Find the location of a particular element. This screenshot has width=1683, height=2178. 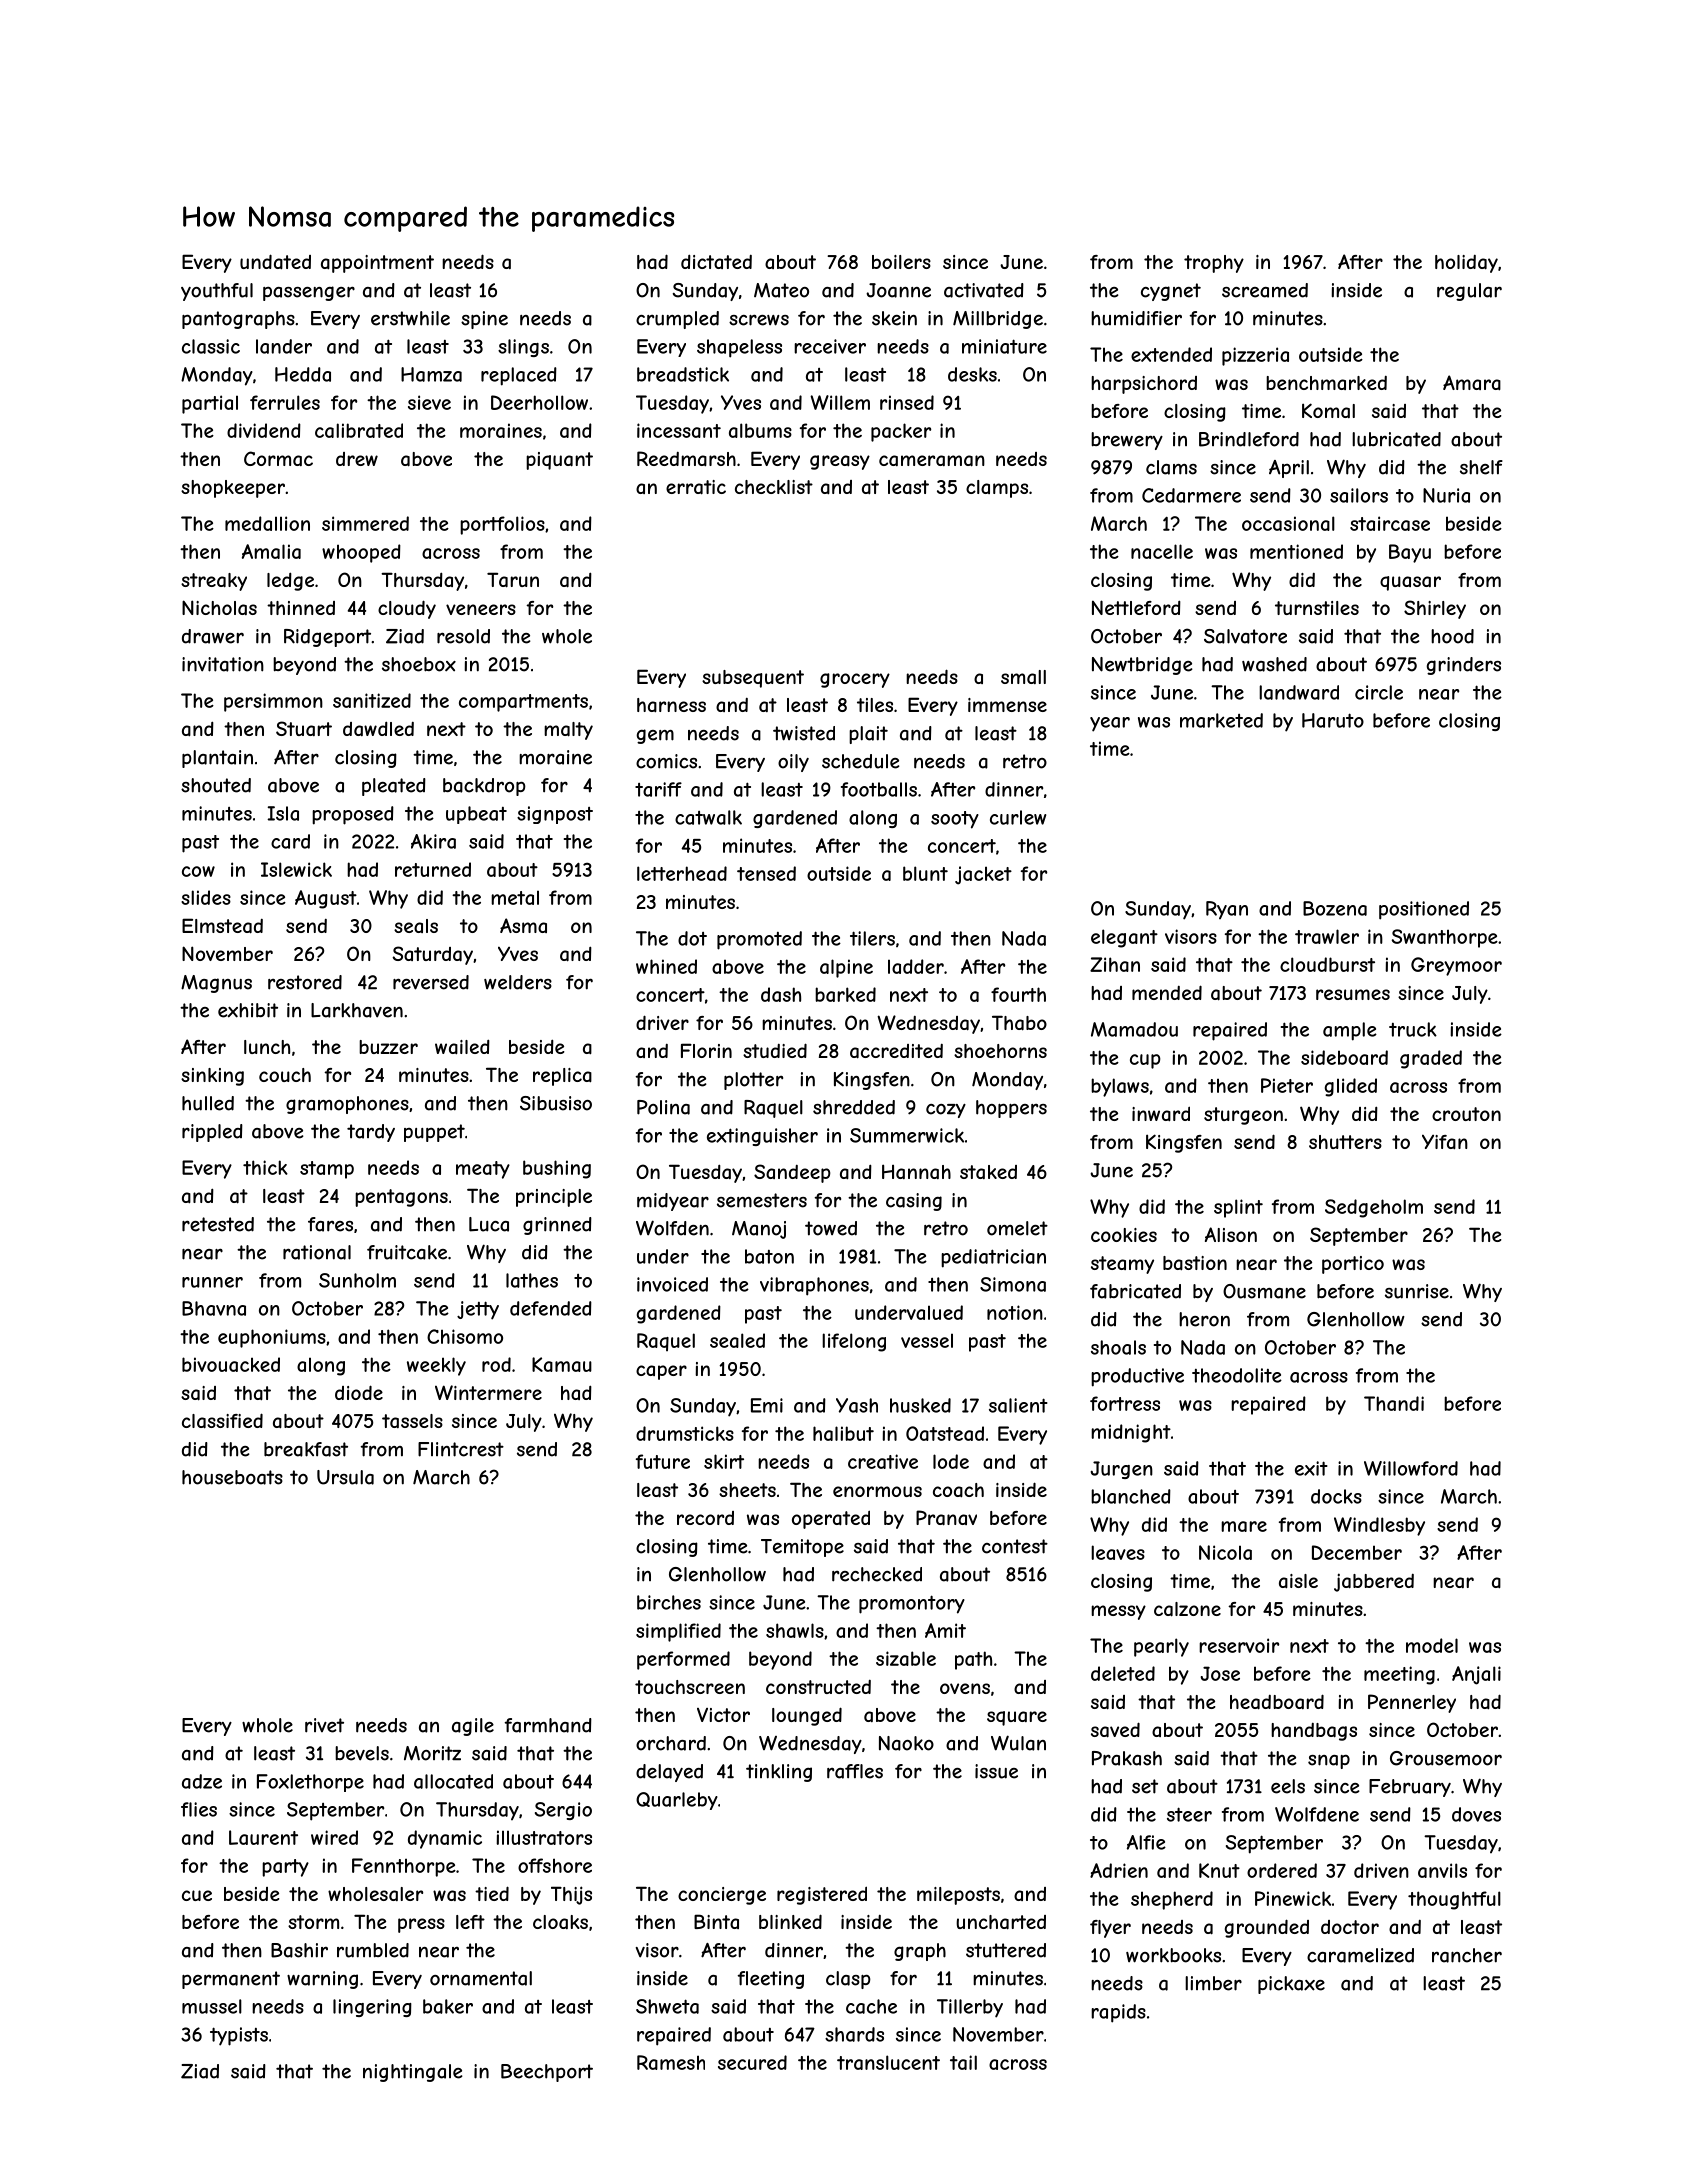

secured is located at coordinates (752, 2062).
